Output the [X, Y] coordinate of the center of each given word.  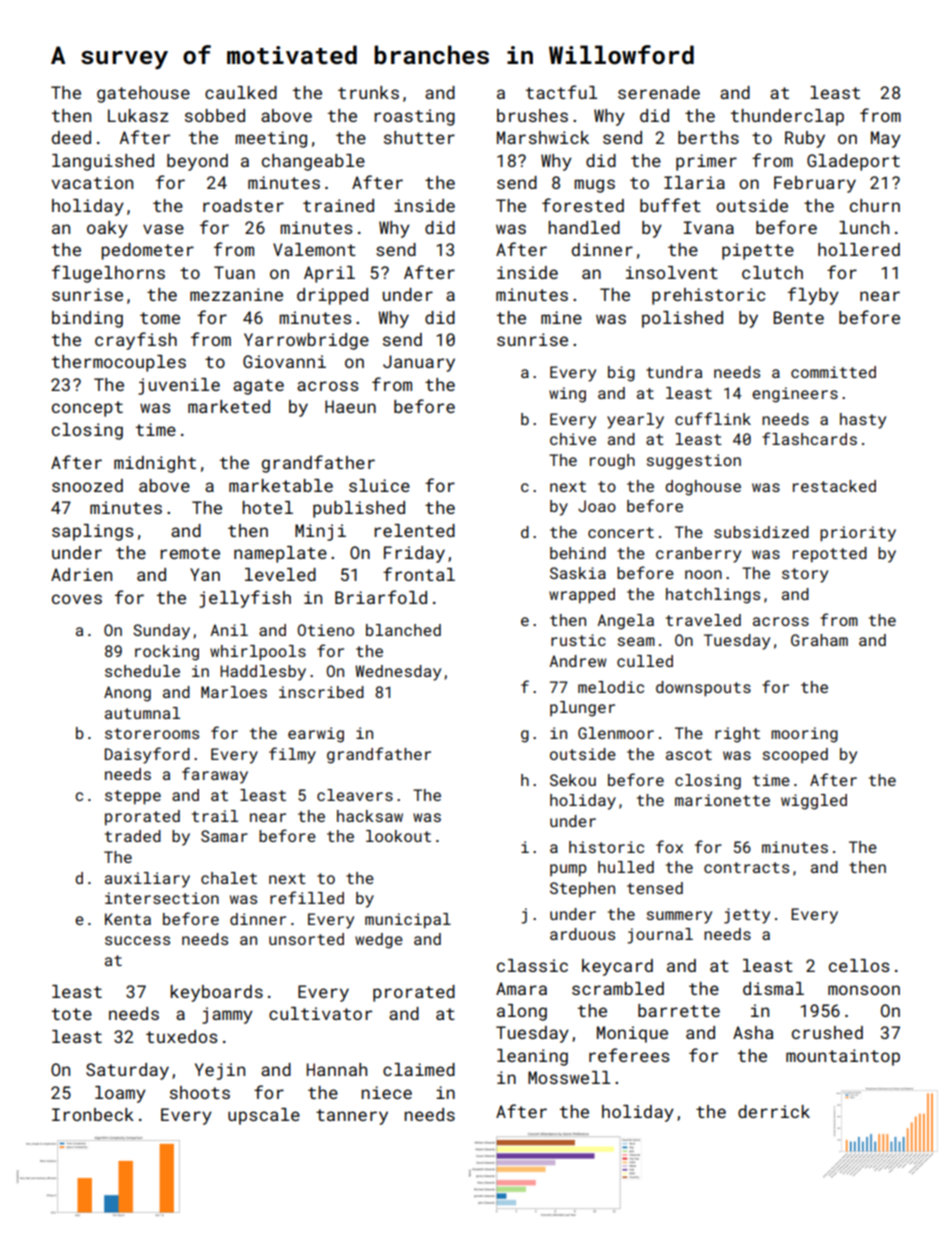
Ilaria [694, 182]
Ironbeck [93, 1114]
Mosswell [569, 1077]
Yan [205, 574]
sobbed [215, 115]
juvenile [179, 386]
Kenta [128, 919]
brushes [532, 115]
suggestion [694, 462]
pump [568, 870]
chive [573, 439]
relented [414, 530]
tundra [674, 372]
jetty [747, 916]
